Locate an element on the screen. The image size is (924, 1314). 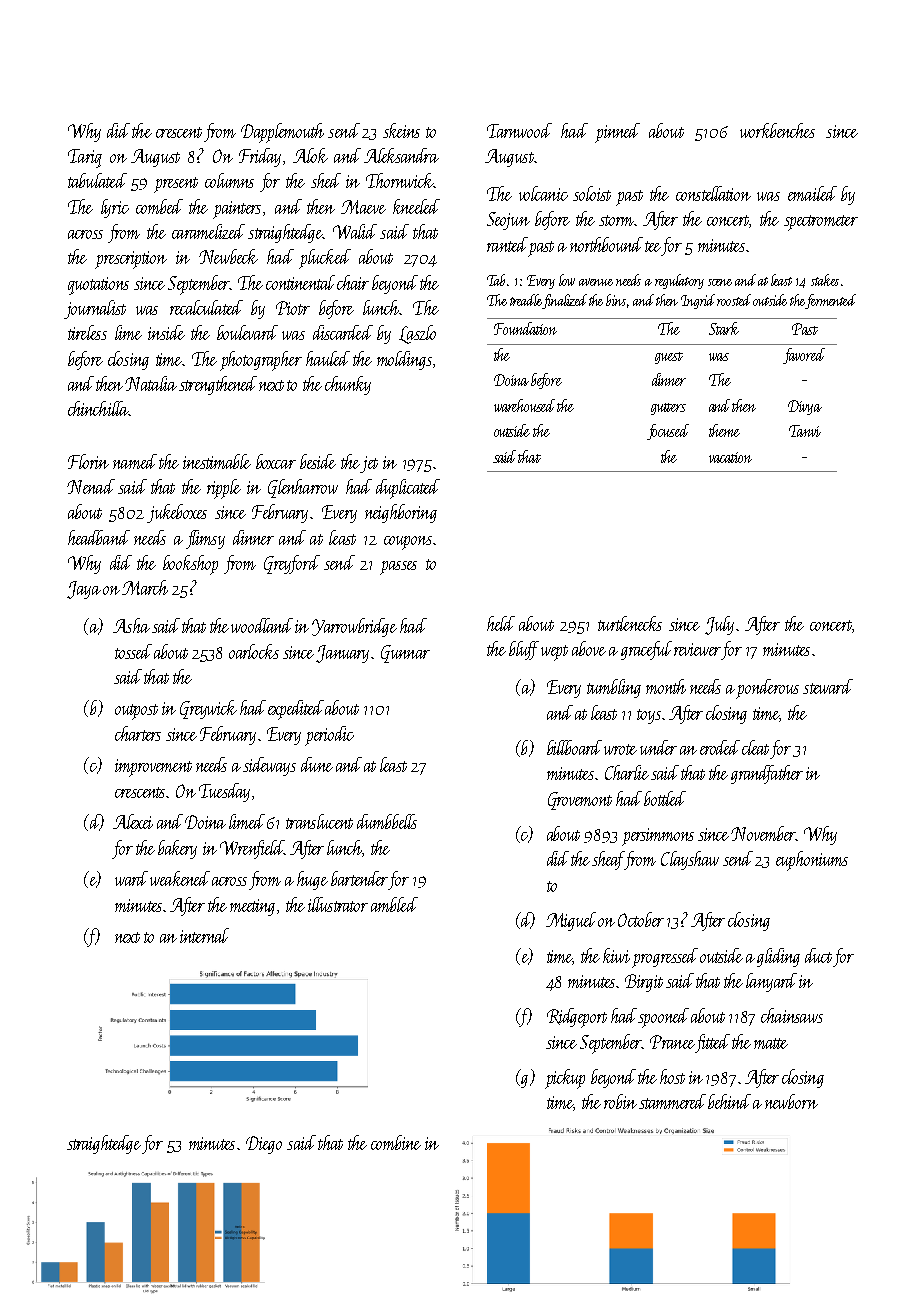
Tarnwood is located at coordinates (519, 130).
